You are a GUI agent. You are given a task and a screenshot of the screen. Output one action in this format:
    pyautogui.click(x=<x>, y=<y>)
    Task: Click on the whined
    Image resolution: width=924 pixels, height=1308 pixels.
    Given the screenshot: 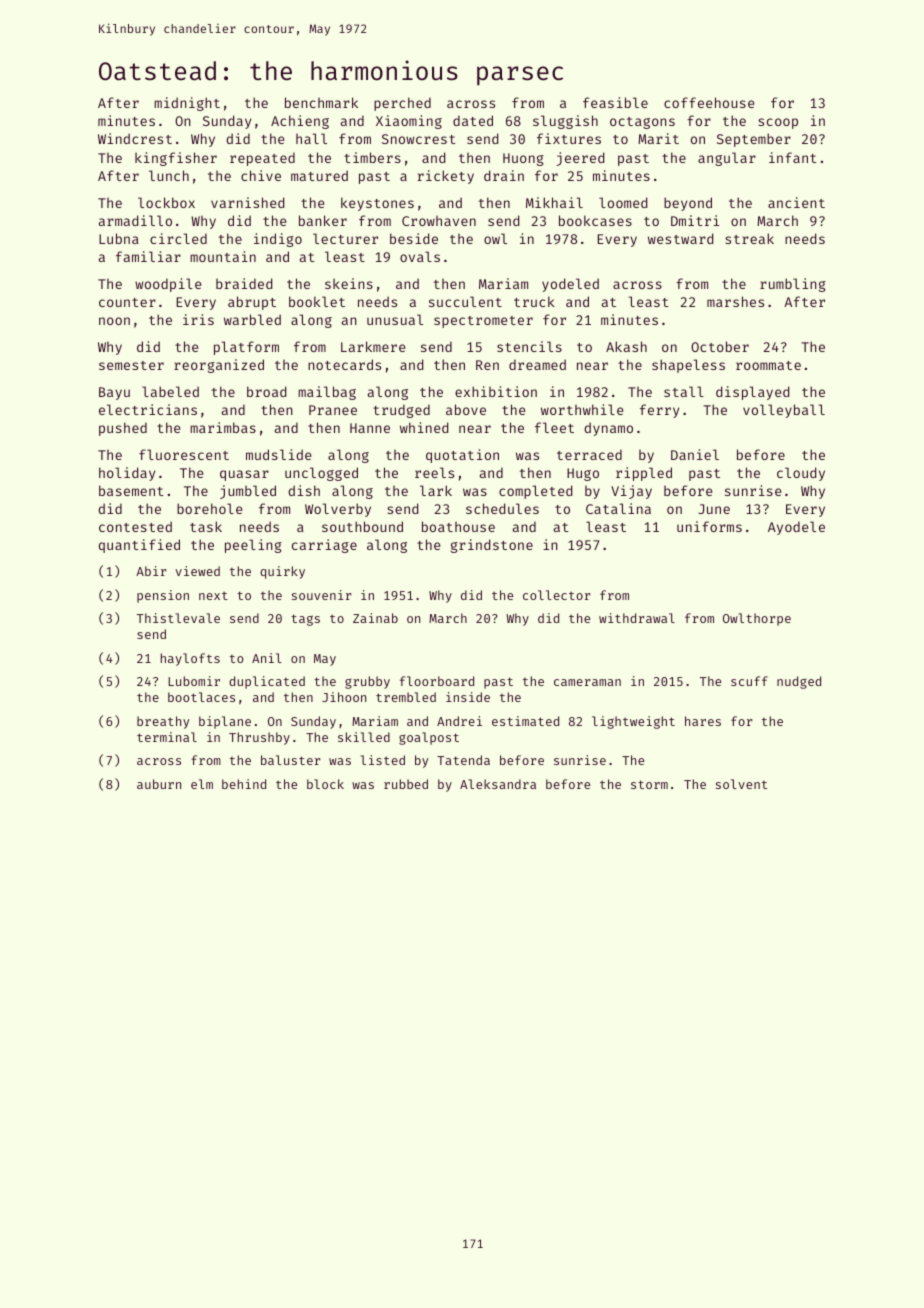 What is the action you would take?
    pyautogui.click(x=424, y=427)
